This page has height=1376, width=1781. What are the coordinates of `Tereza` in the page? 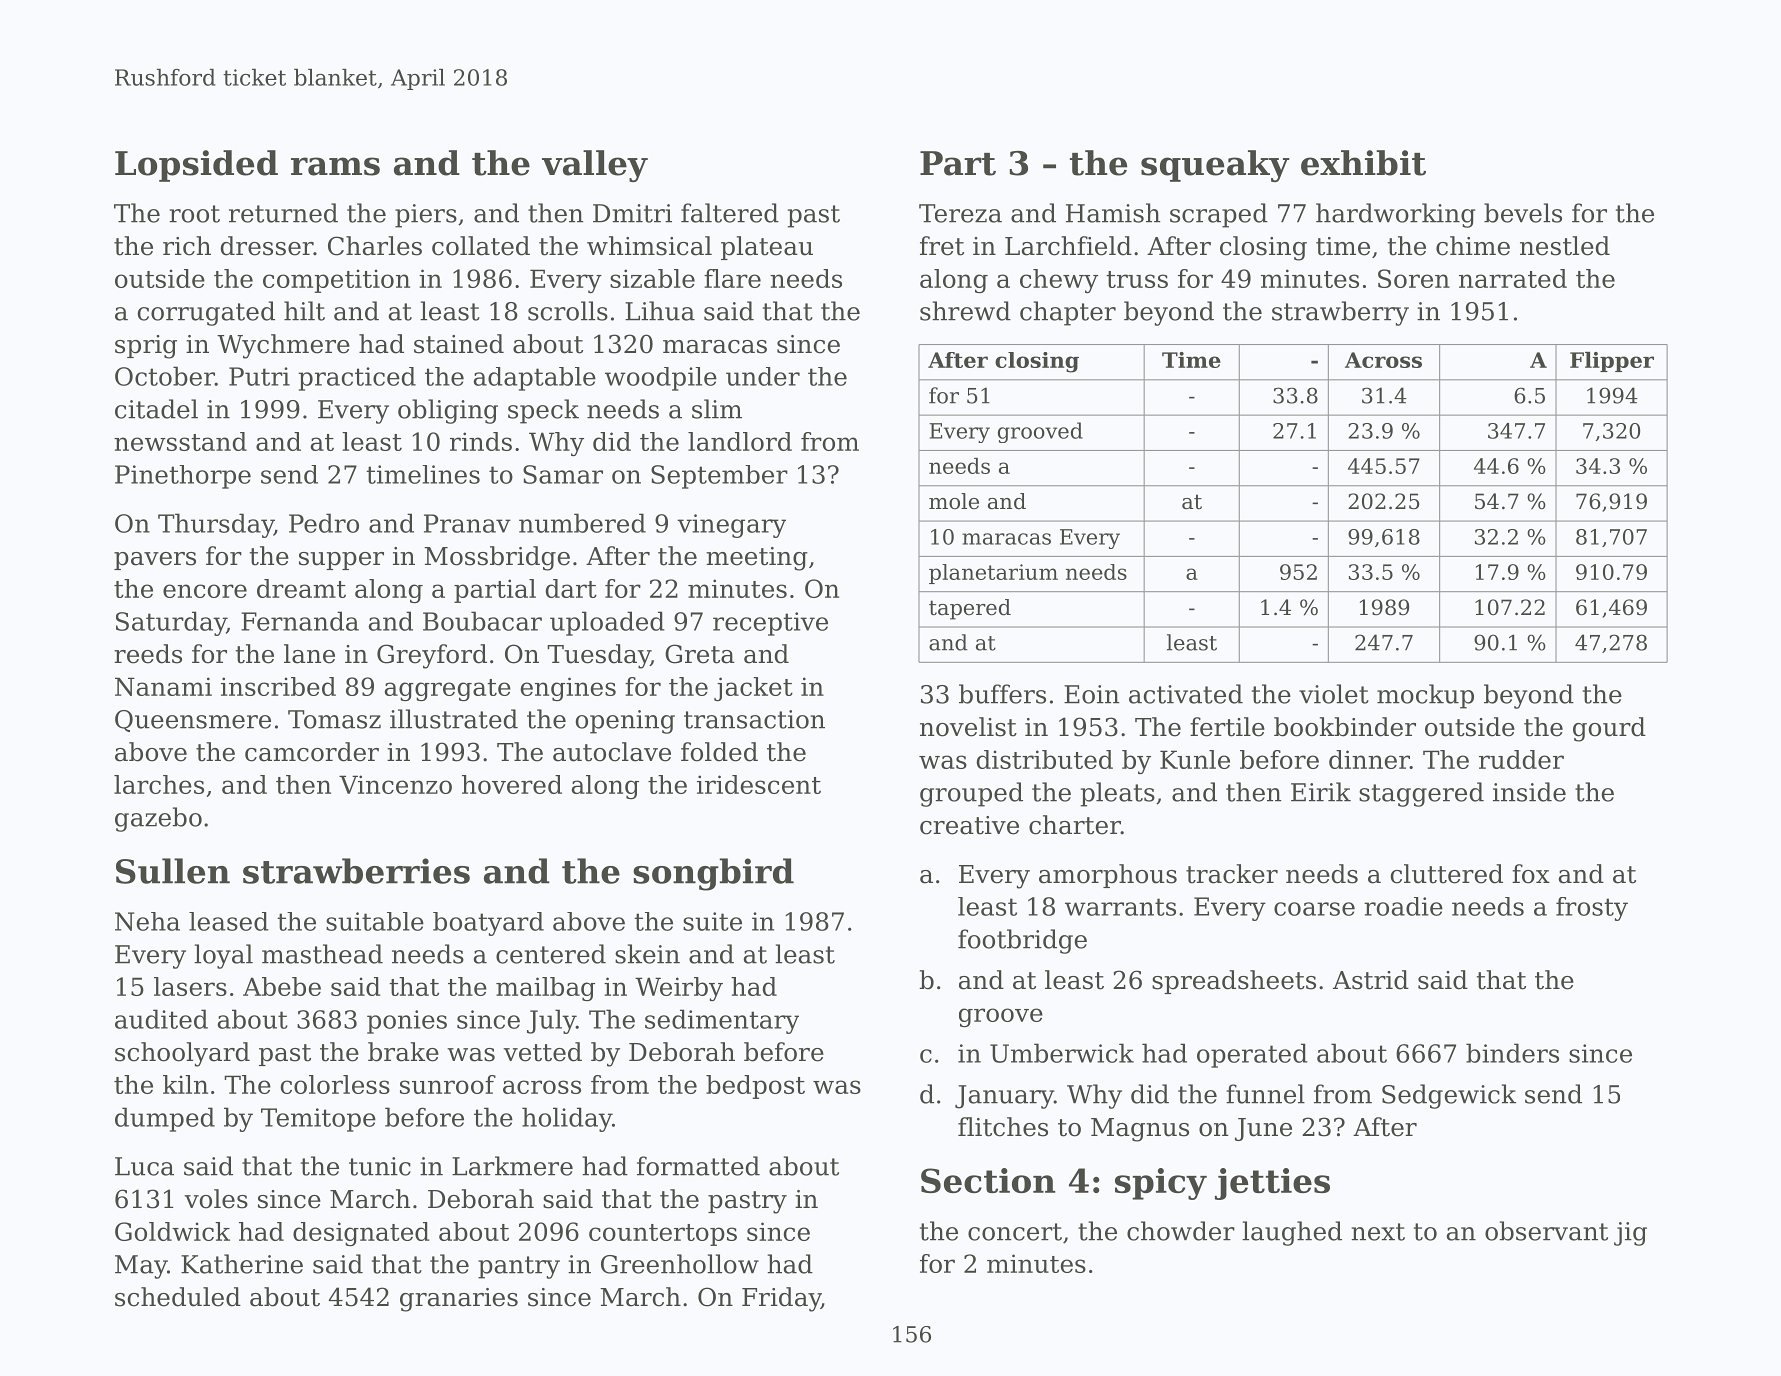 It's located at (960, 213).
